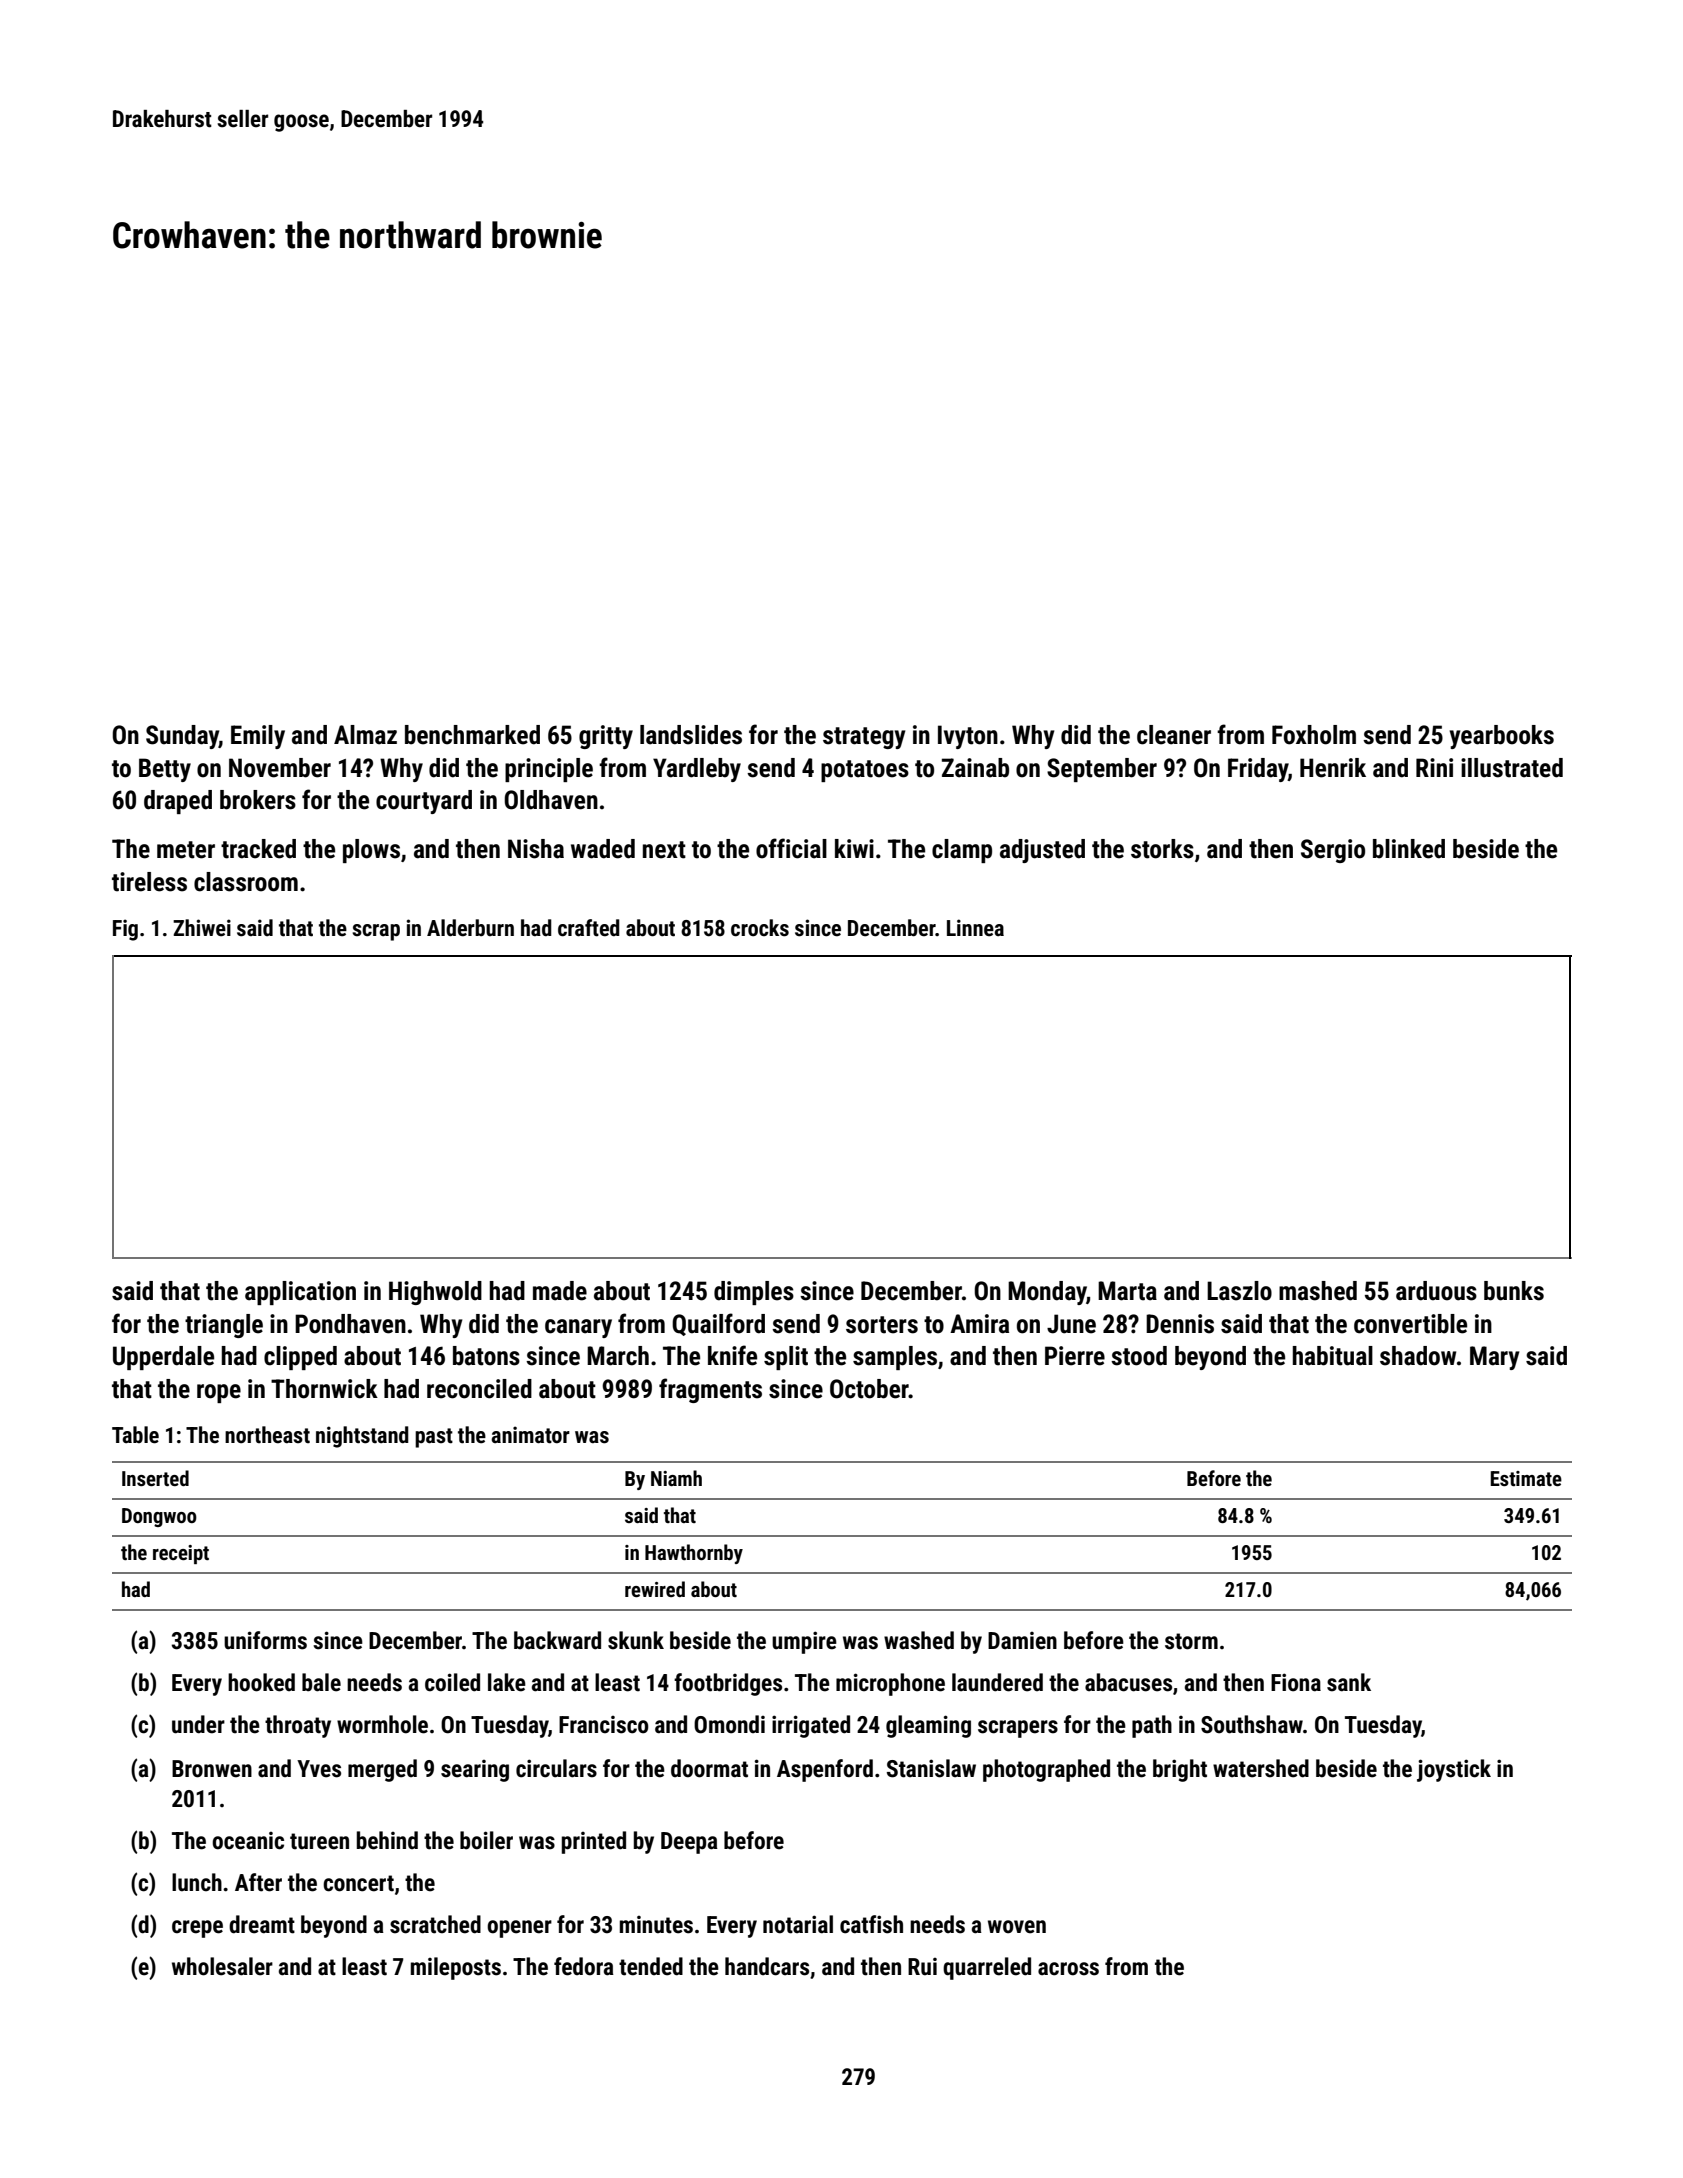 This image has width=1683, height=2178. What do you see at coordinates (1314, 735) in the image?
I see `Foxholm` at bounding box center [1314, 735].
